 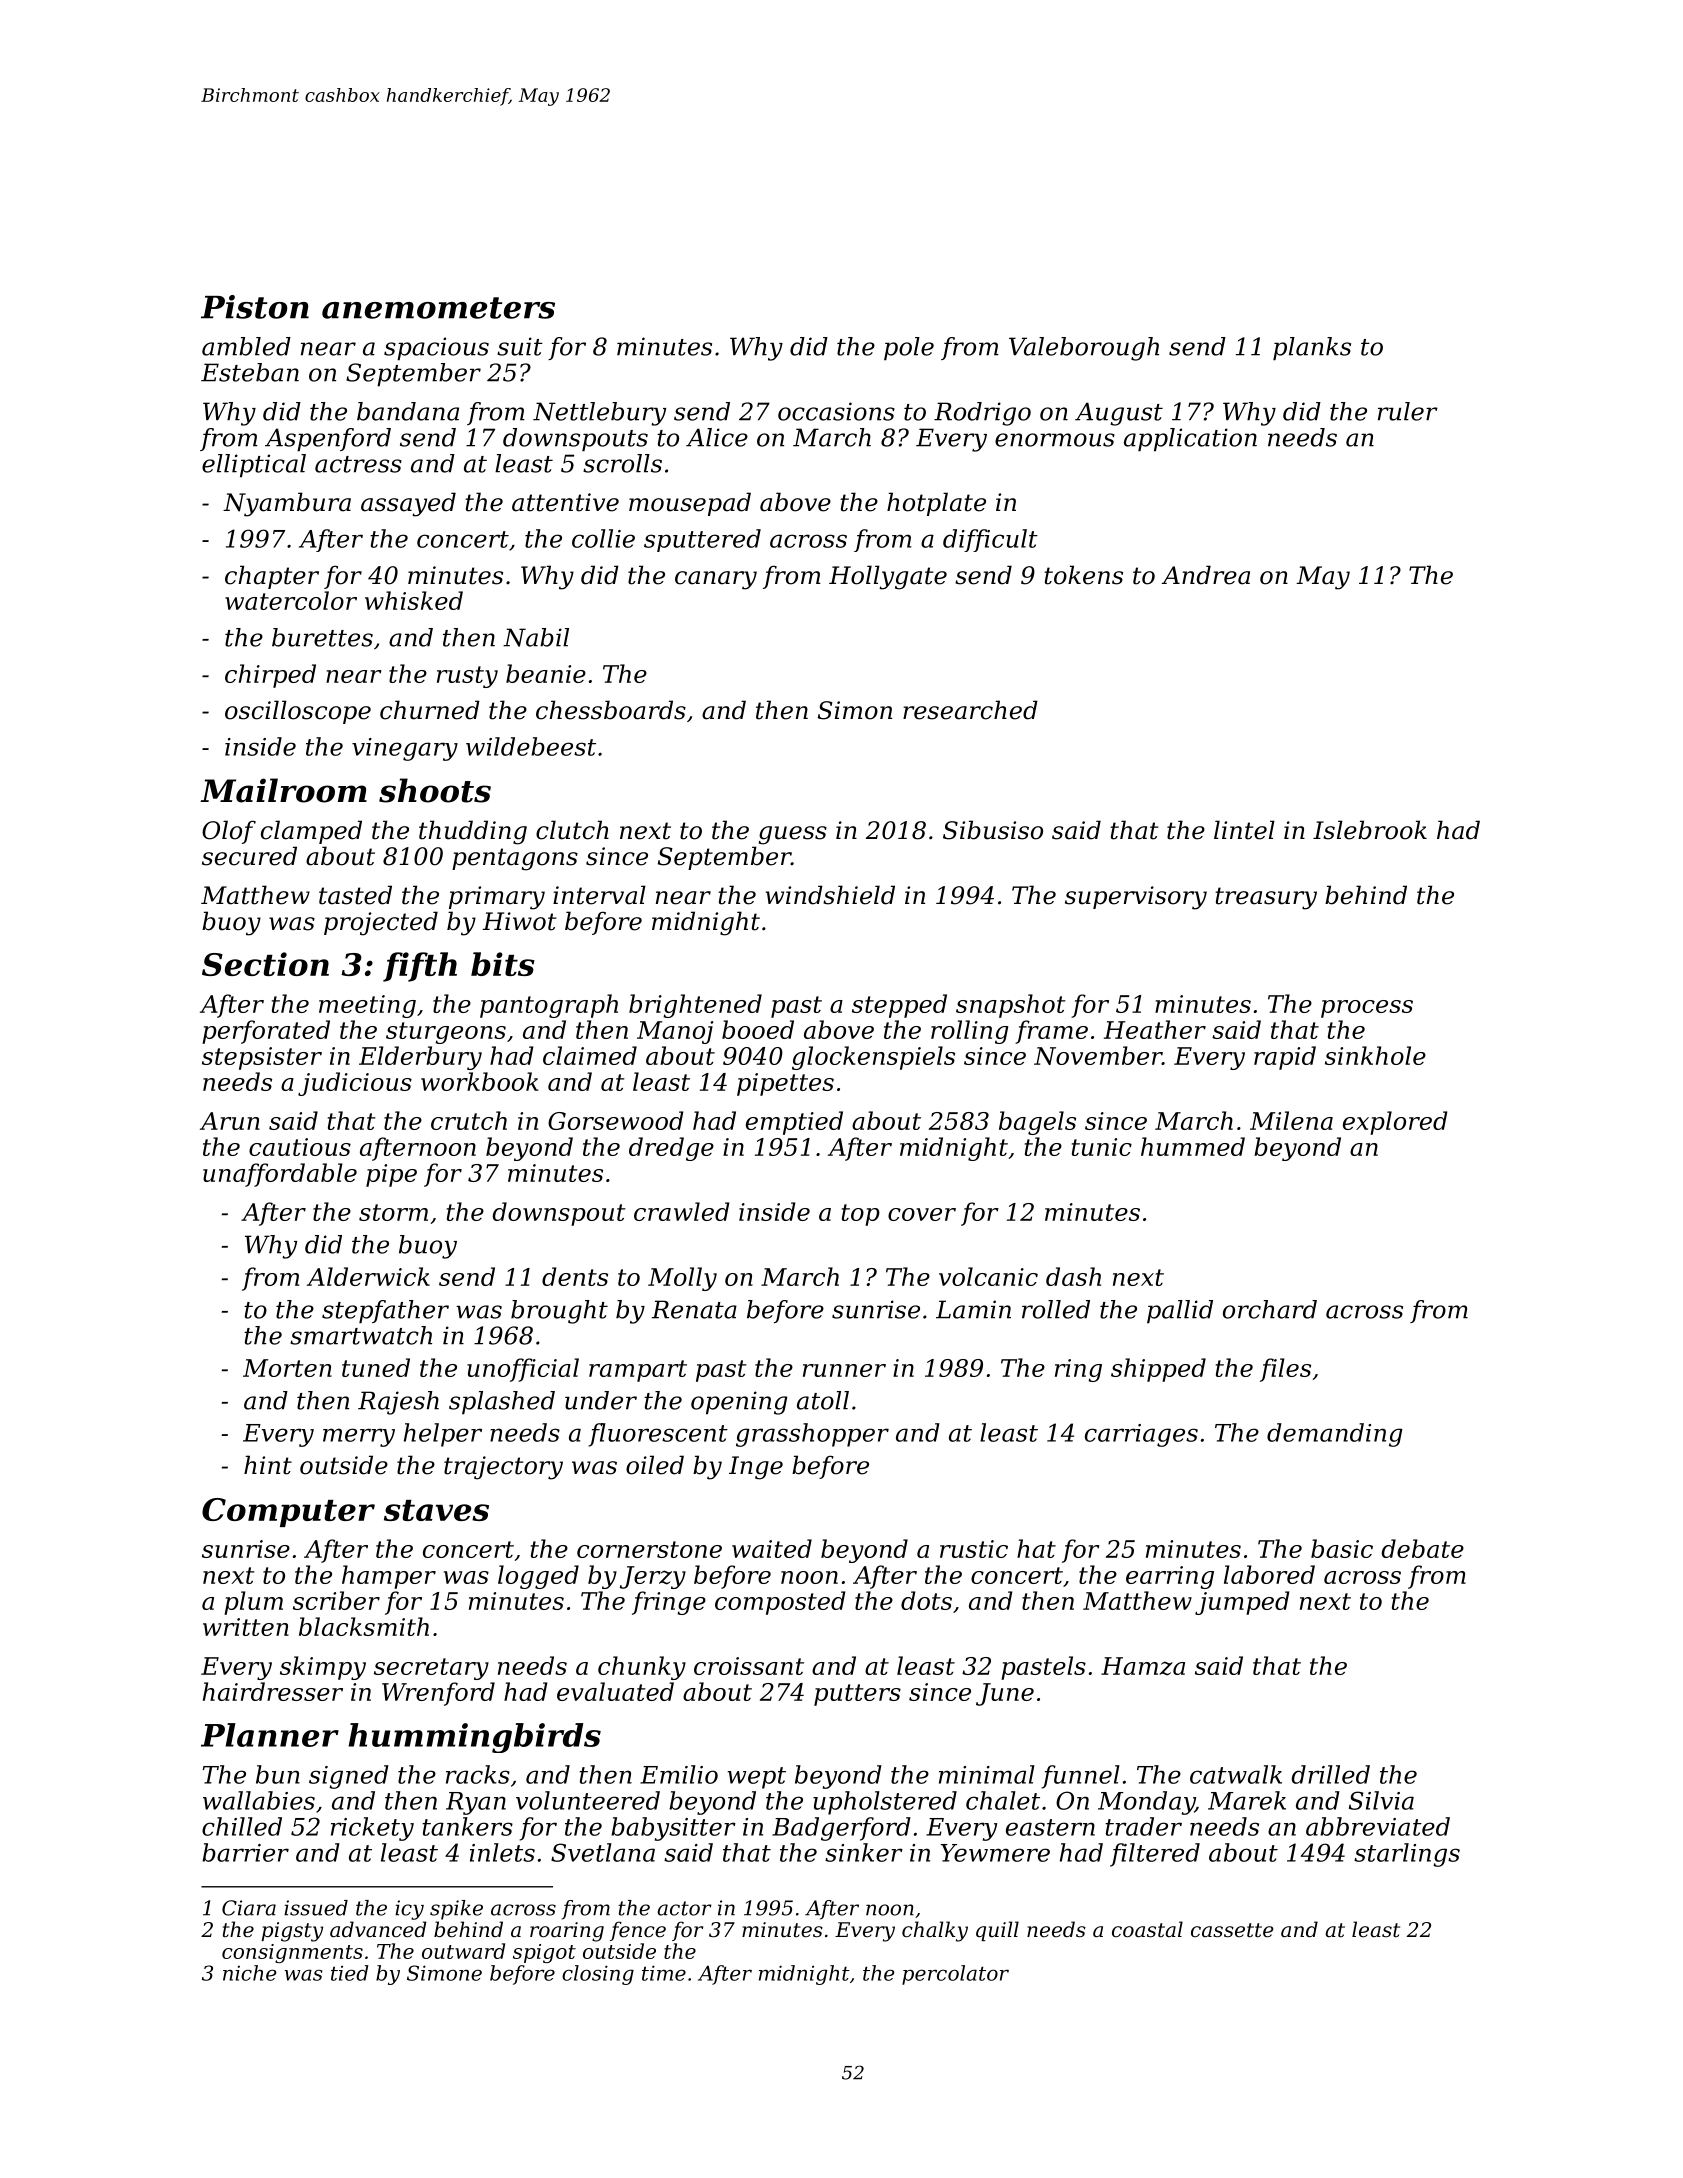 I want to click on ruler, so click(x=1408, y=411).
